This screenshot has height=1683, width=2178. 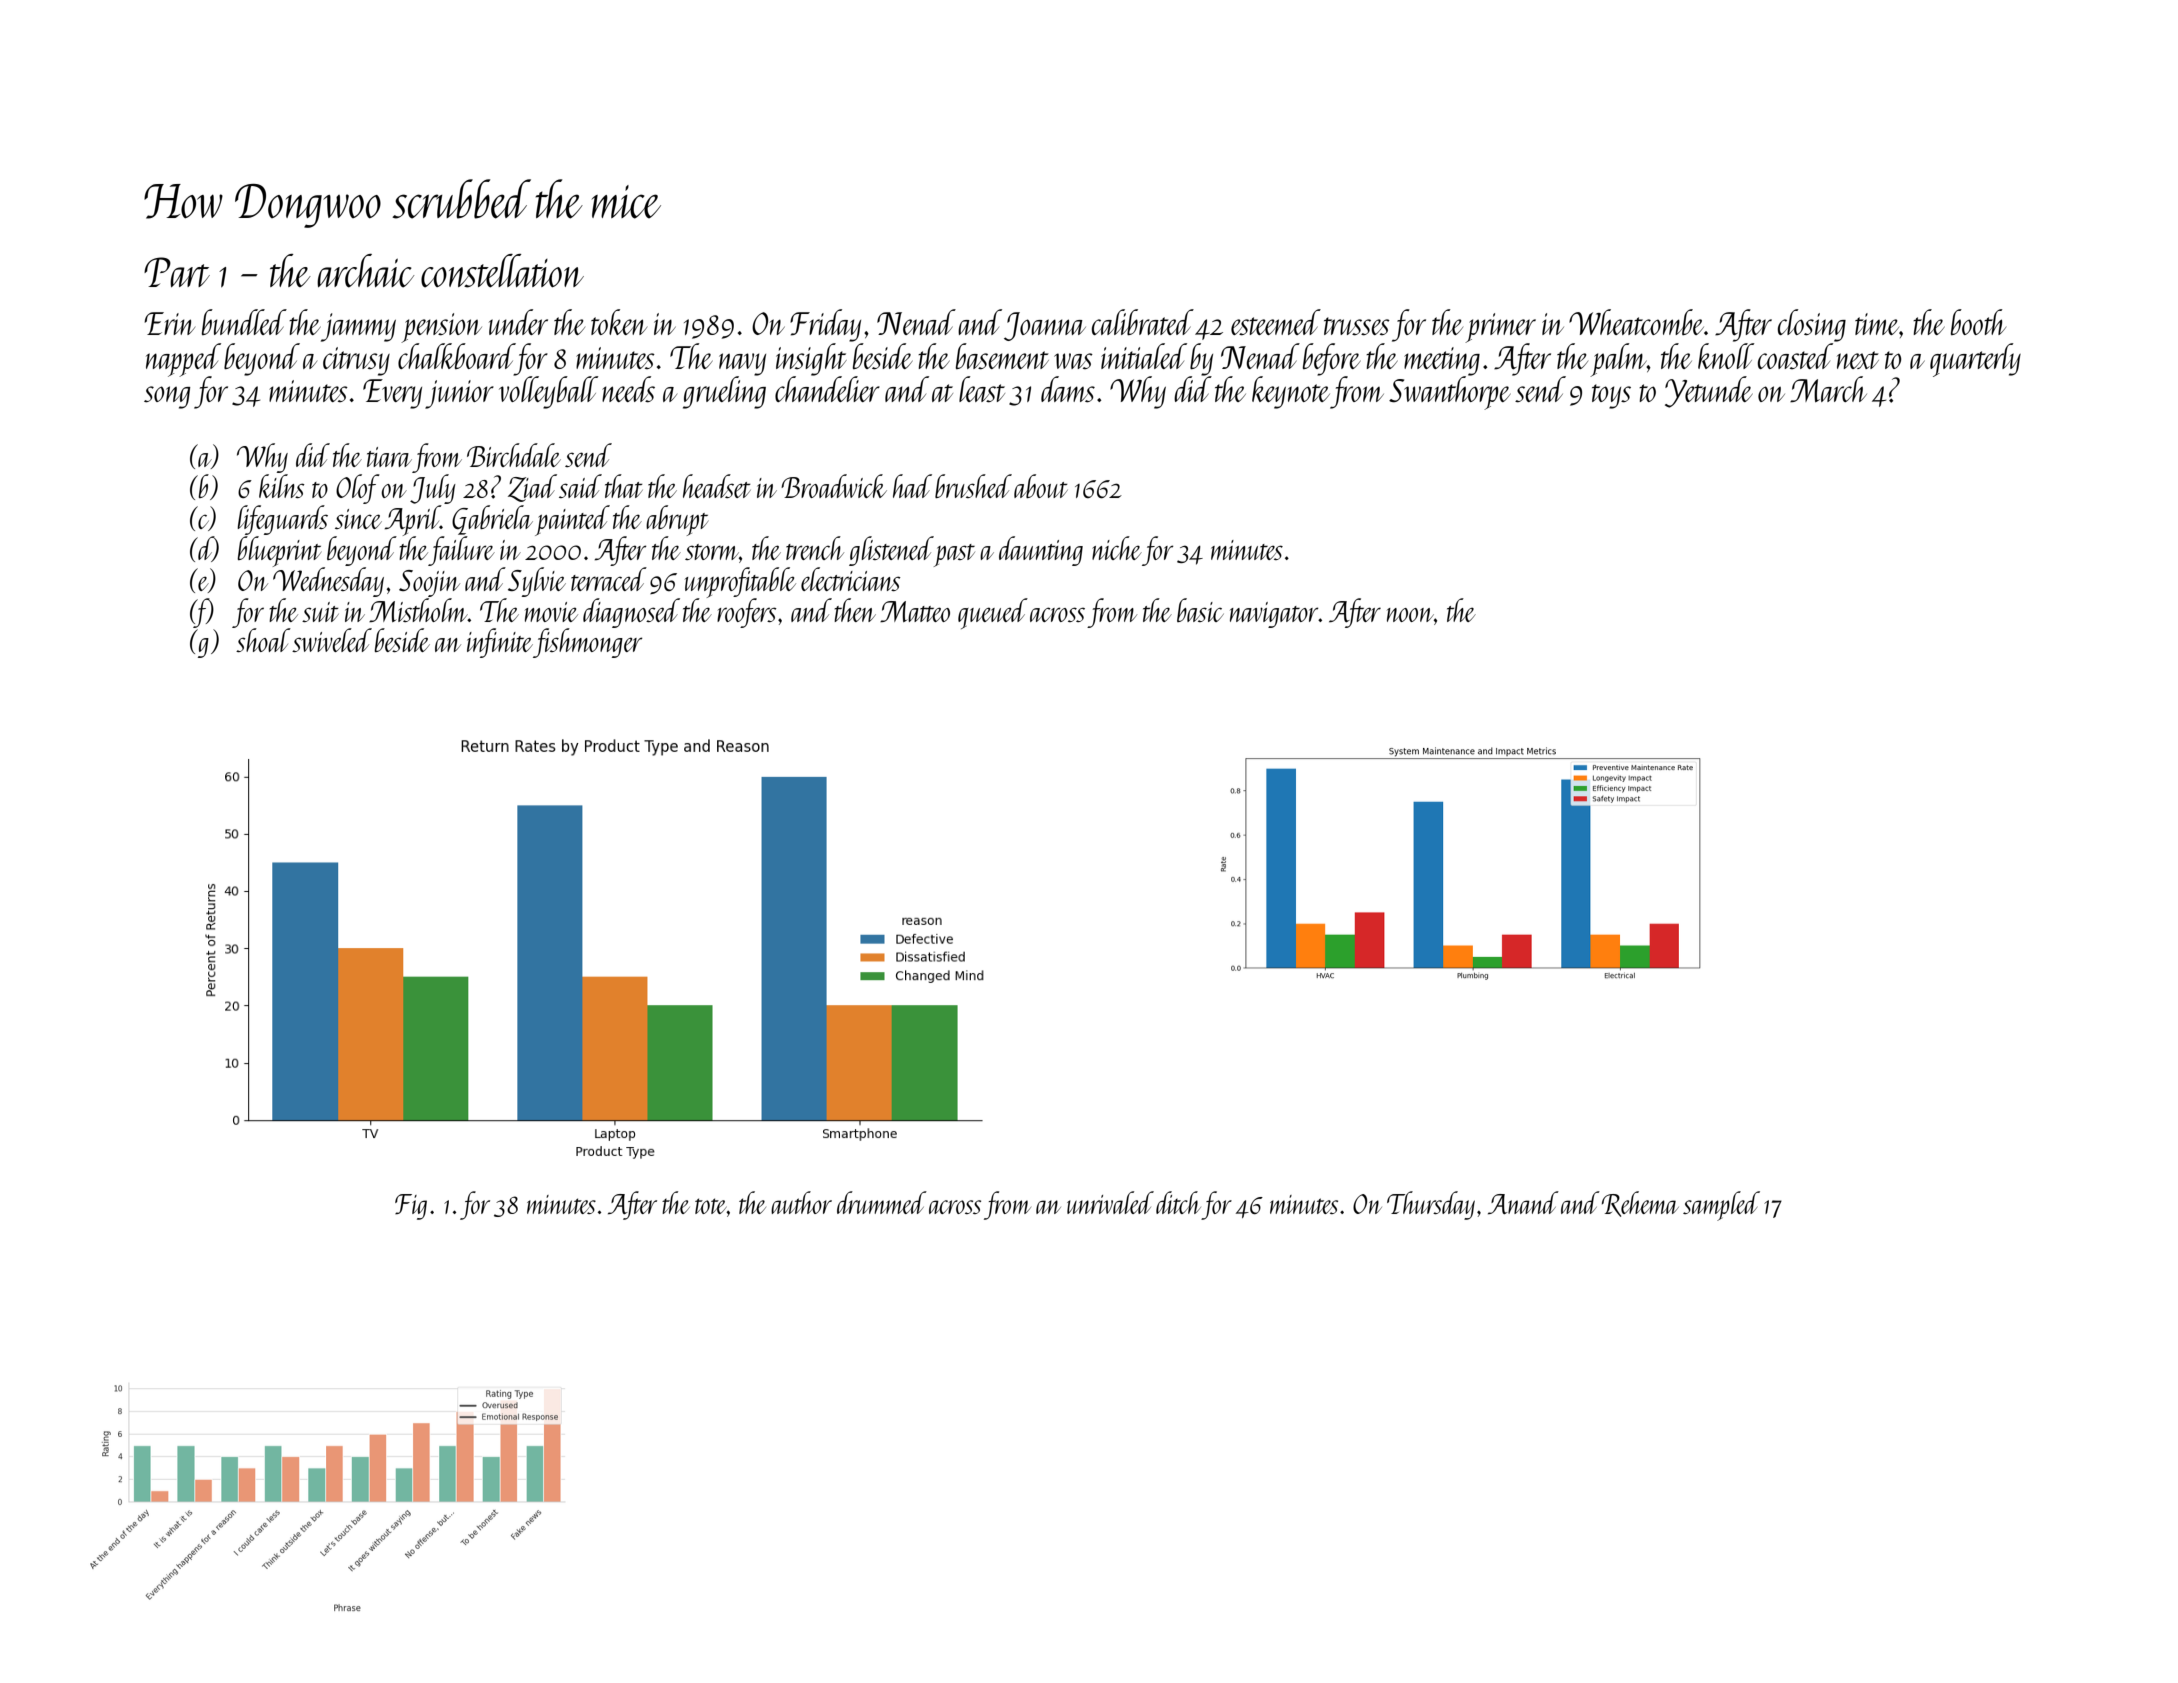 I want to click on author, so click(x=801, y=1202).
